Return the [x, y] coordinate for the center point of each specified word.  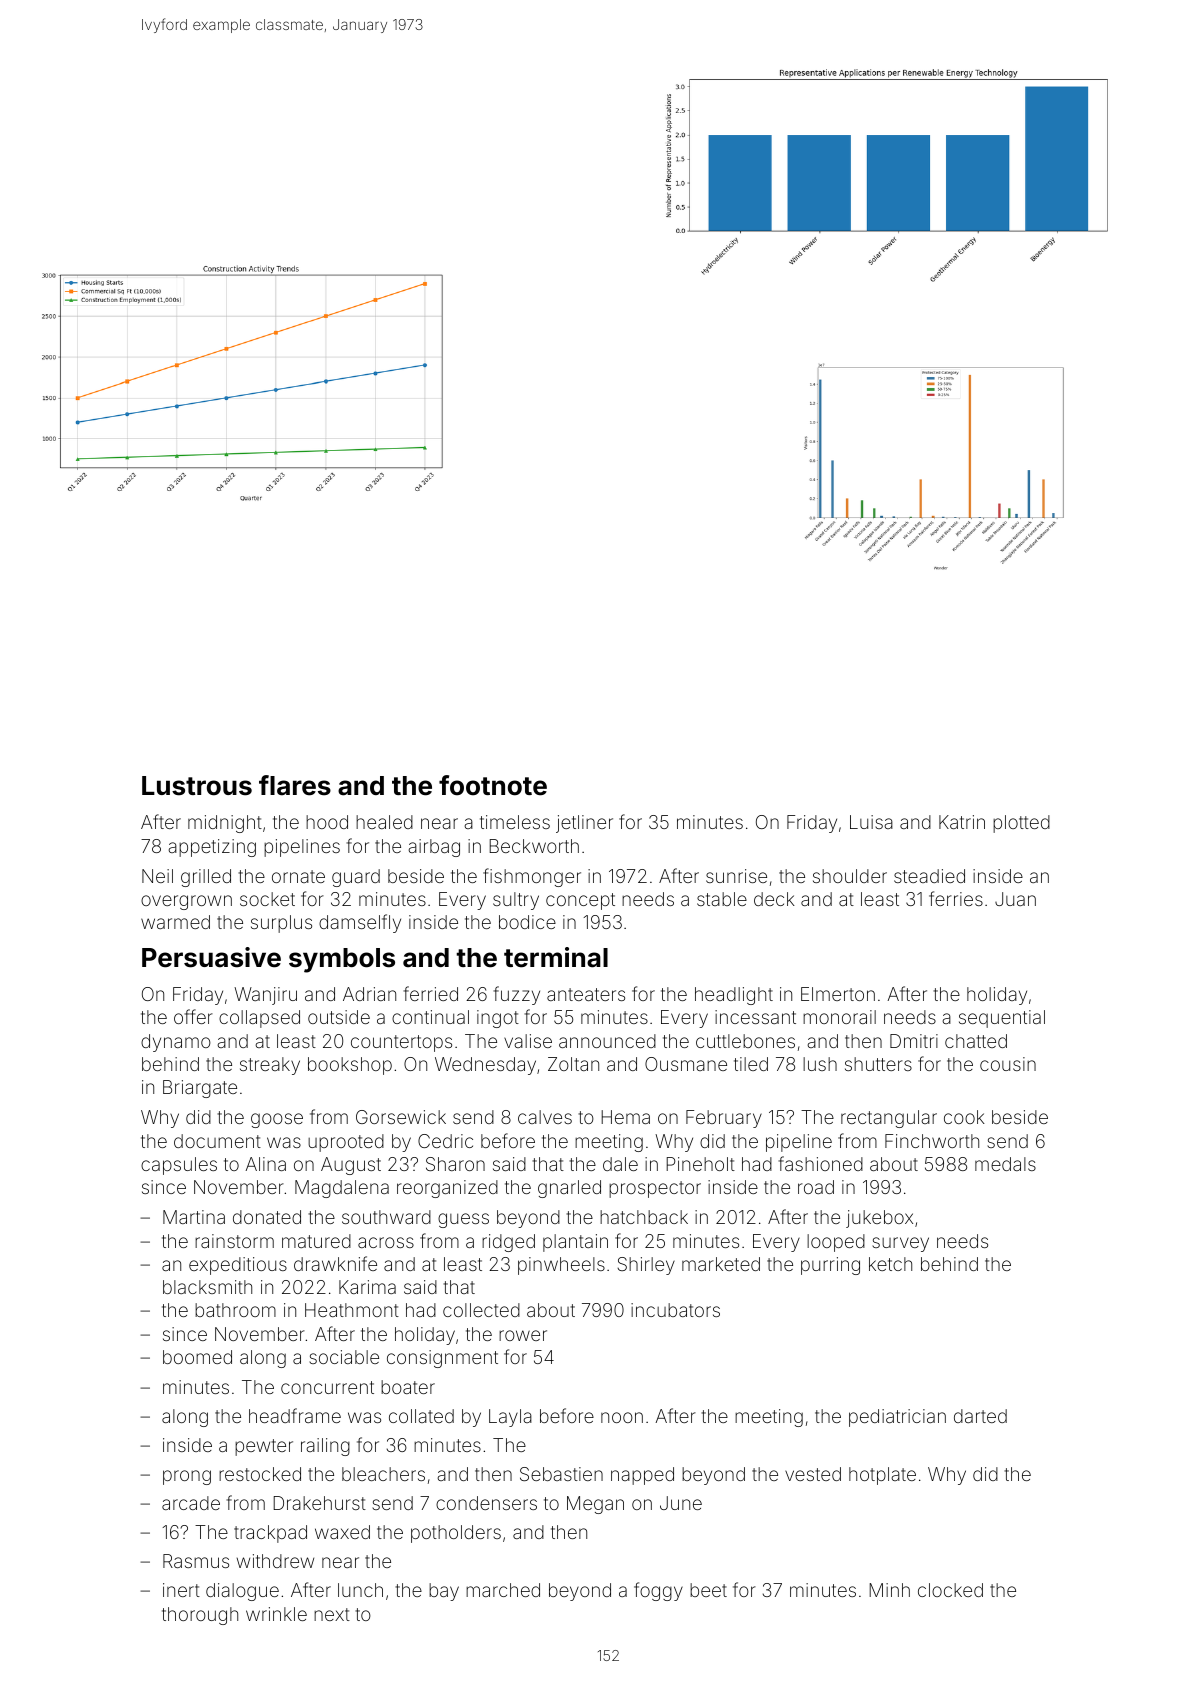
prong [187, 1477]
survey [900, 1244]
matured [316, 1241]
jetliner [584, 824]
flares [295, 785]
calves [545, 1117]
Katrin [962, 822]
